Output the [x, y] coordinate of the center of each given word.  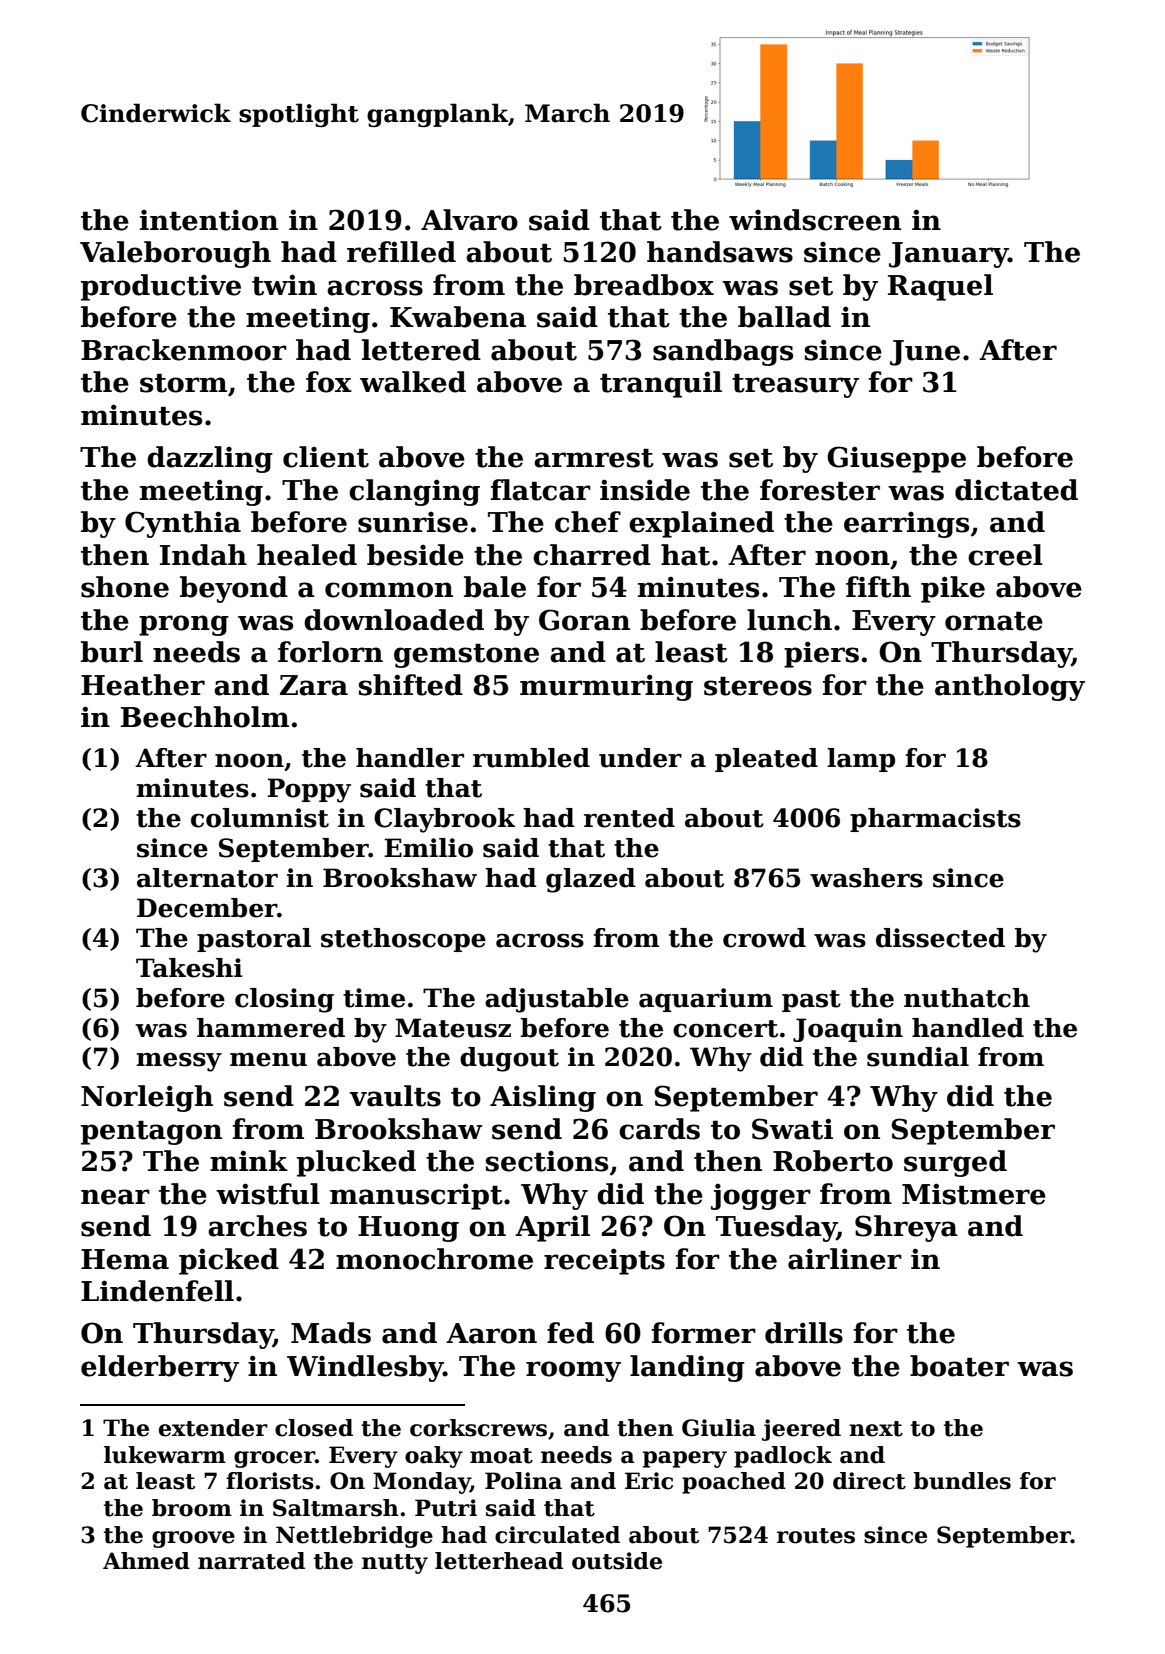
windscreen [815, 220]
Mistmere [974, 1194]
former [703, 1333]
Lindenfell [157, 1291]
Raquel [940, 287]
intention [209, 220]
